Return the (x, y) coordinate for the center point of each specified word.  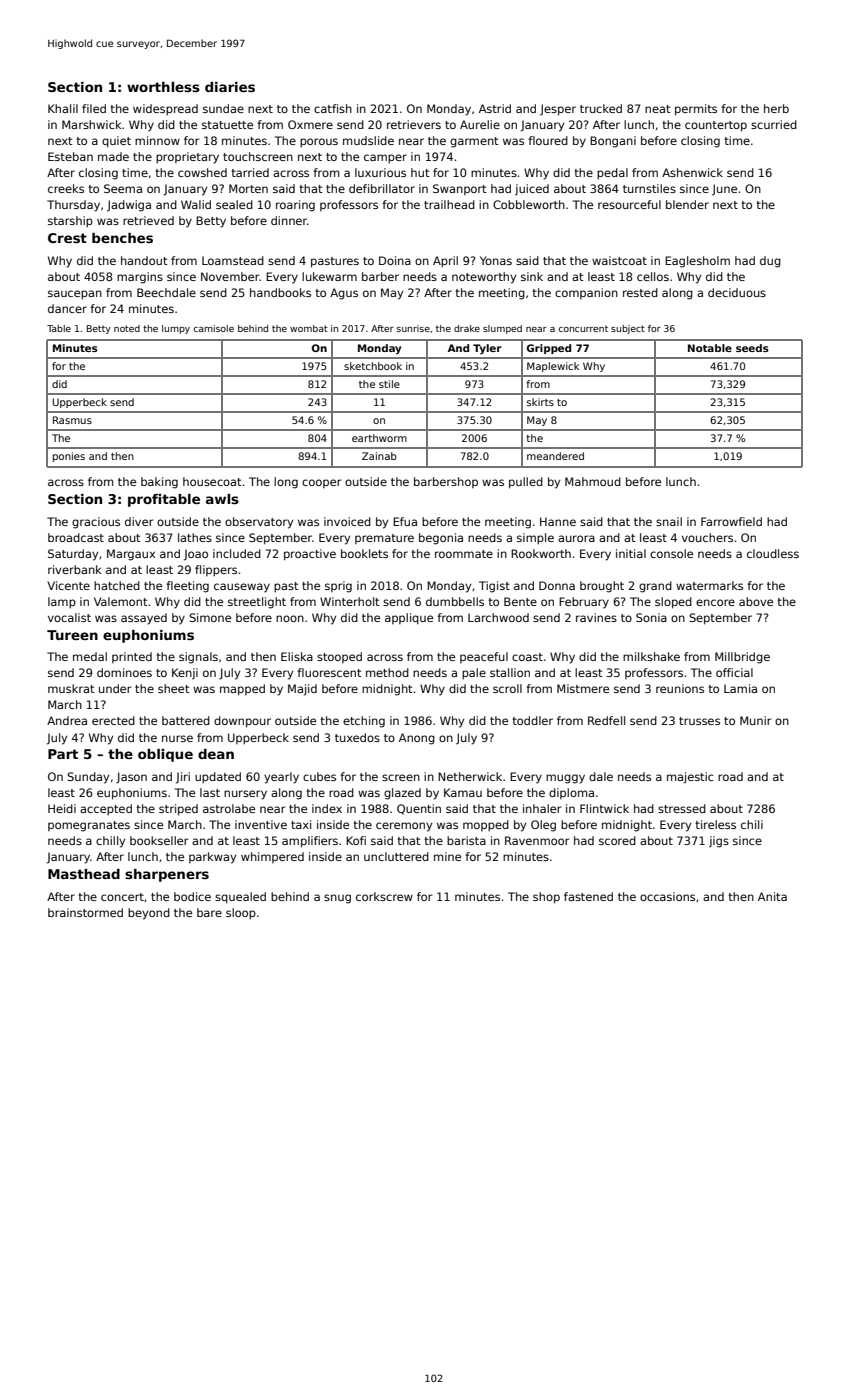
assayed (144, 619)
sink (532, 276)
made (113, 156)
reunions (680, 688)
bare (209, 912)
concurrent (583, 328)
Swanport (460, 189)
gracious (96, 523)
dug (770, 262)
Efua (405, 521)
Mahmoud (593, 481)
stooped (339, 657)
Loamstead (233, 260)
